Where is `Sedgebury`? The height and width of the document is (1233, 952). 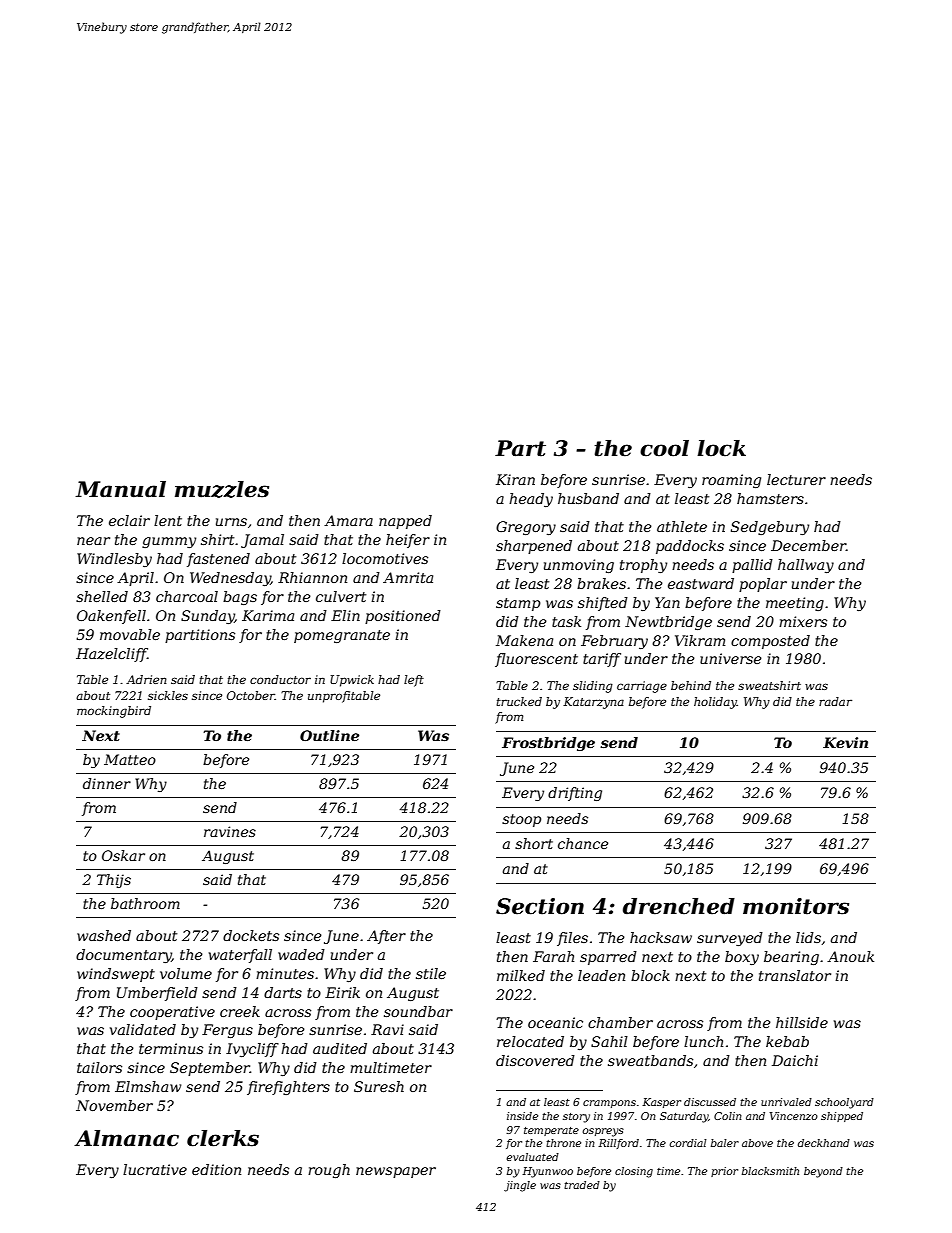 Sedgebury is located at coordinates (770, 528).
